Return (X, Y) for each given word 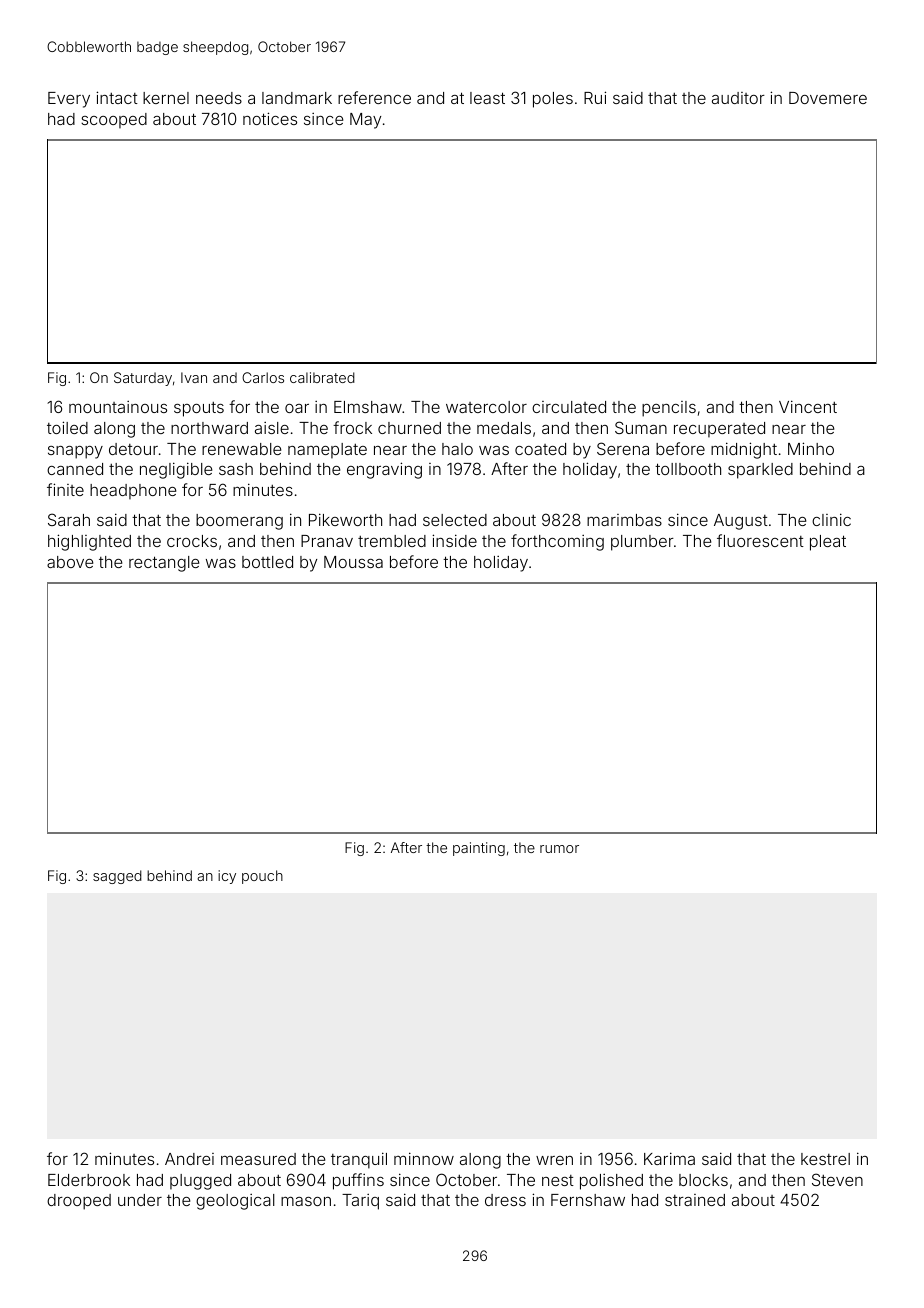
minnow (424, 1158)
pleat (828, 543)
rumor (559, 849)
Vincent (808, 406)
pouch (262, 877)
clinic (831, 519)
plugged (200, 1182)
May (365, 121)
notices (270, 118)
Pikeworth (345, 519)
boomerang (239, 522)
